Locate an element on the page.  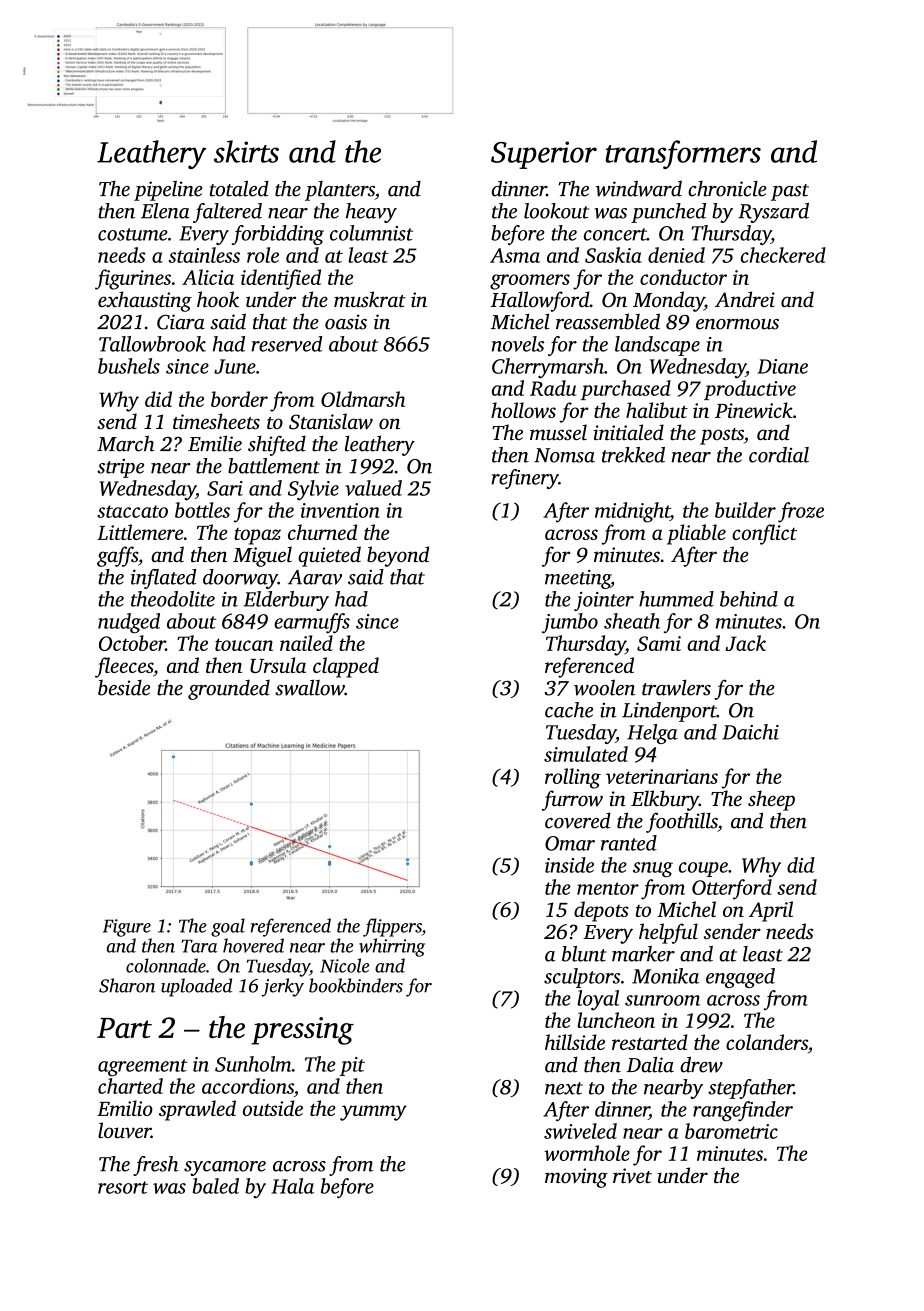
cache is located at coordinates (569, 710).
